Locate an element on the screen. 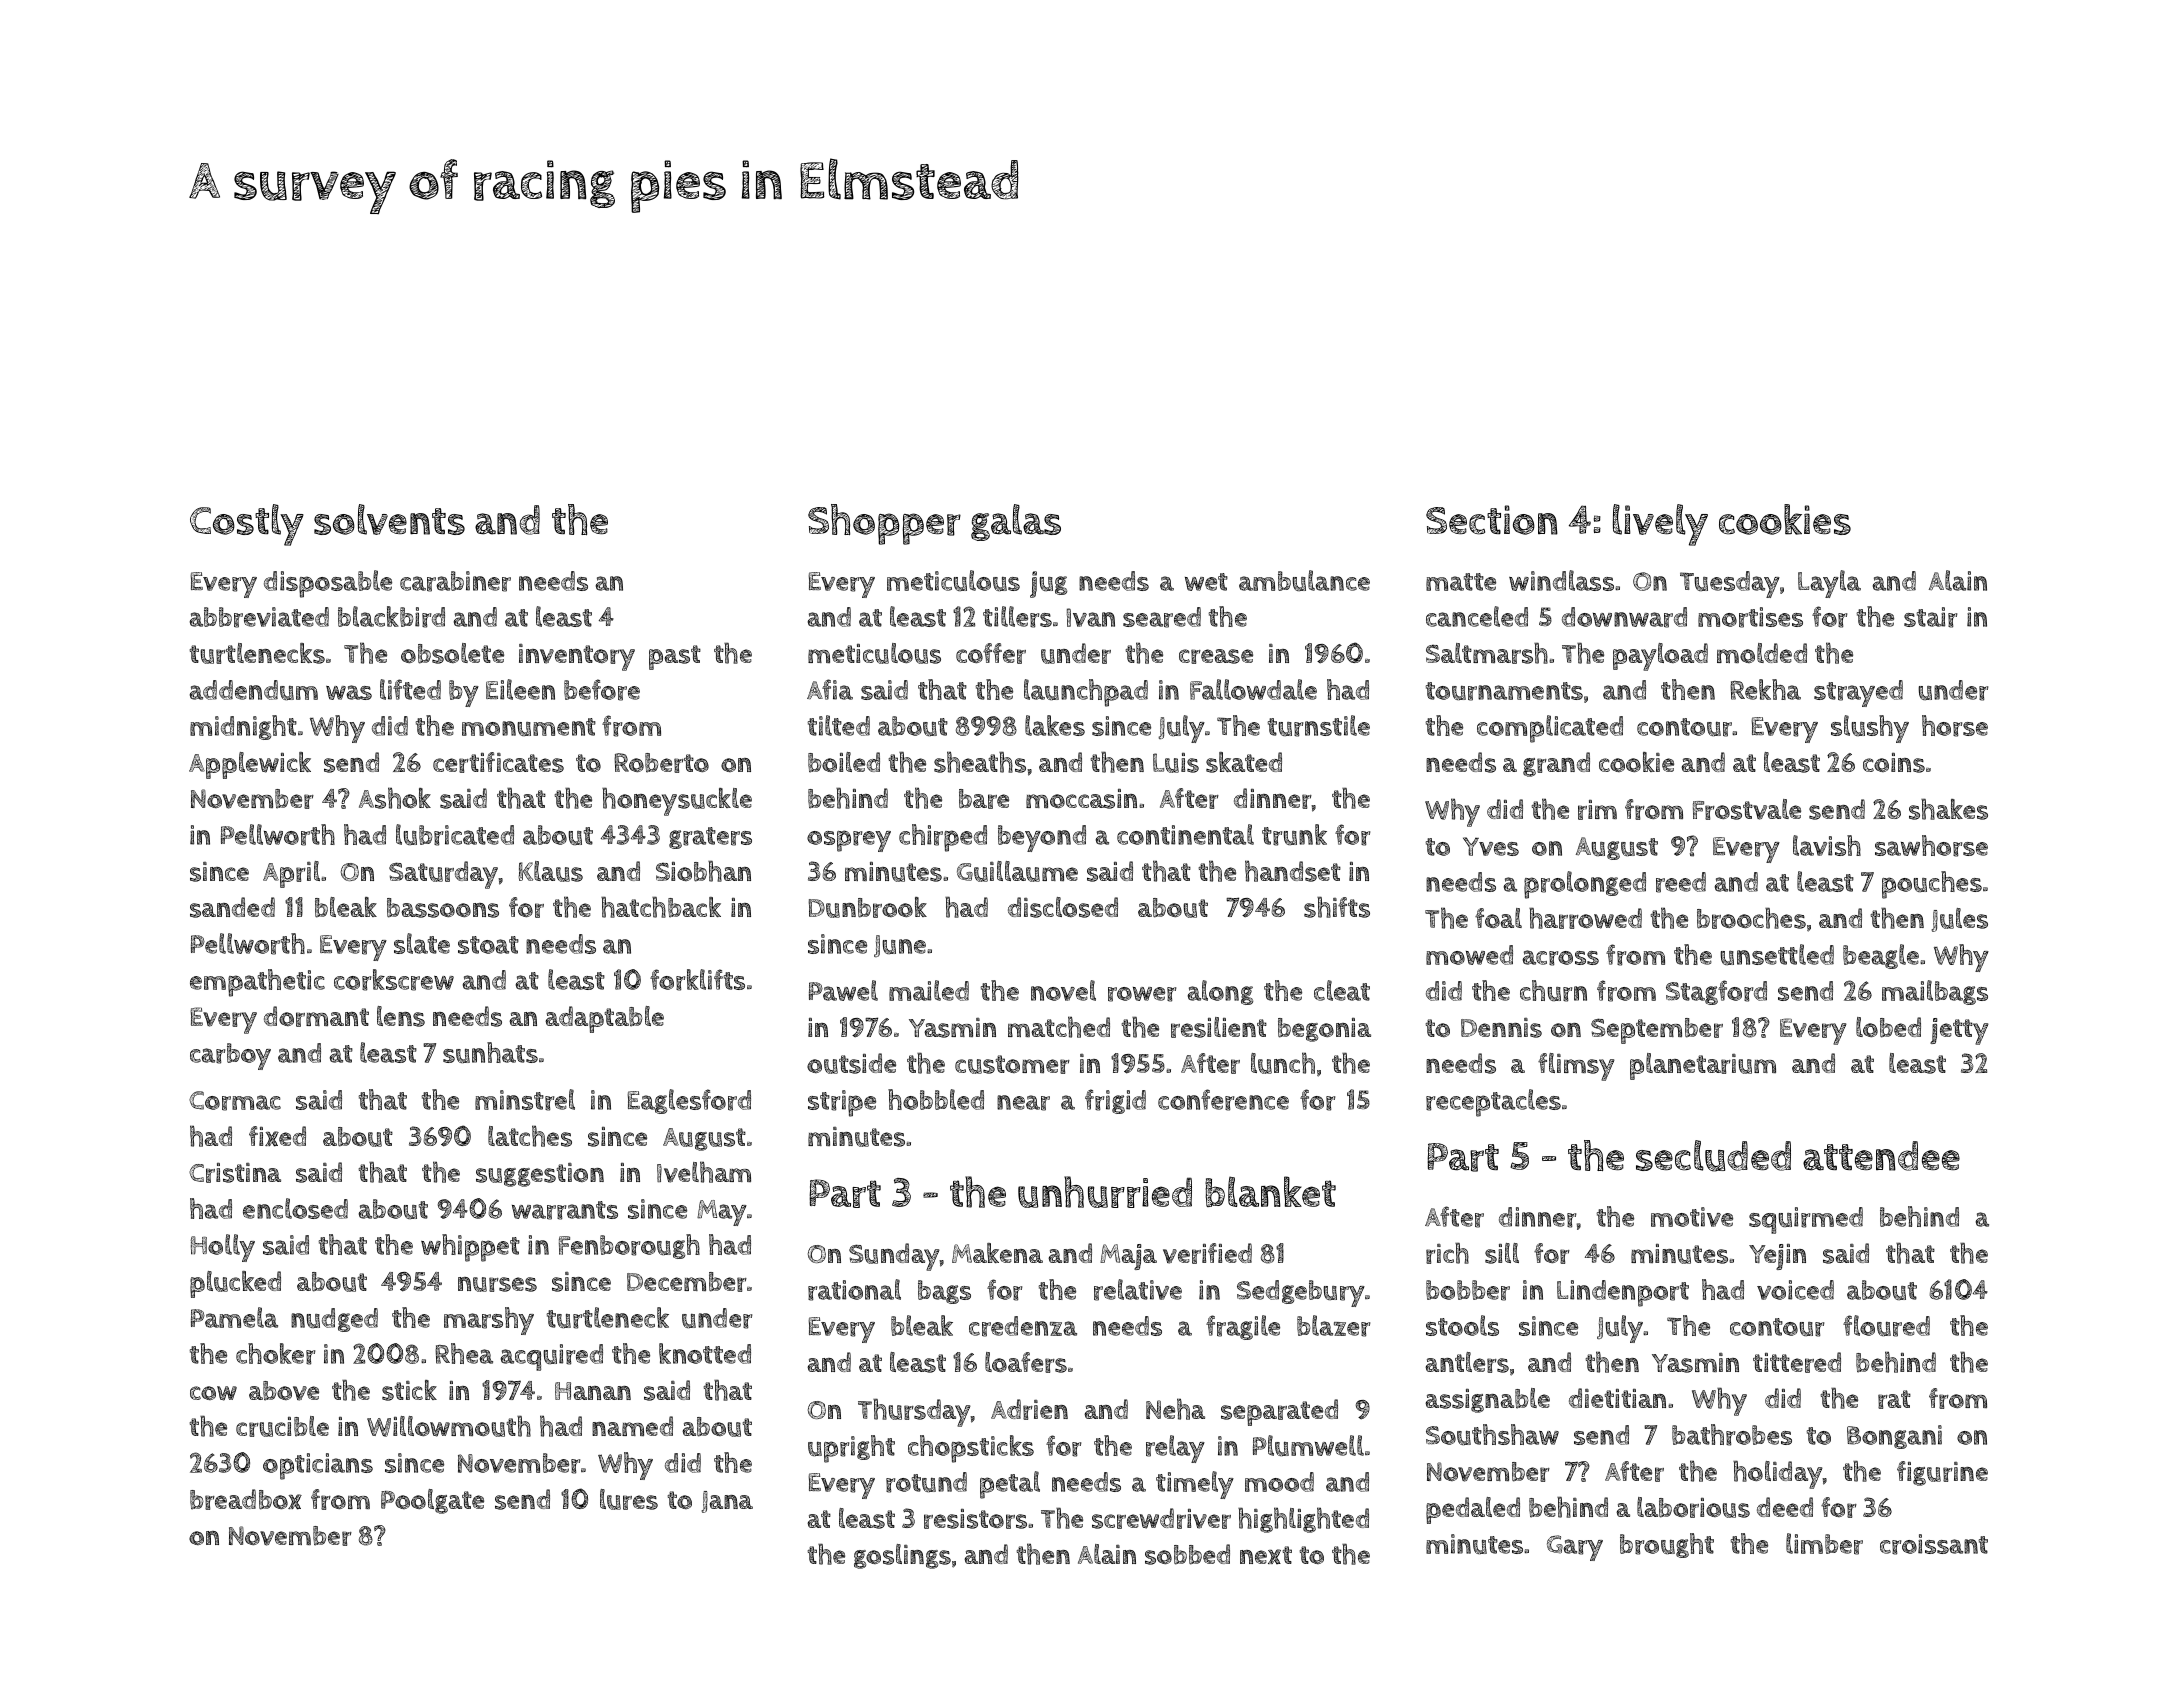  lively is located at coordinates (1660, 525).
